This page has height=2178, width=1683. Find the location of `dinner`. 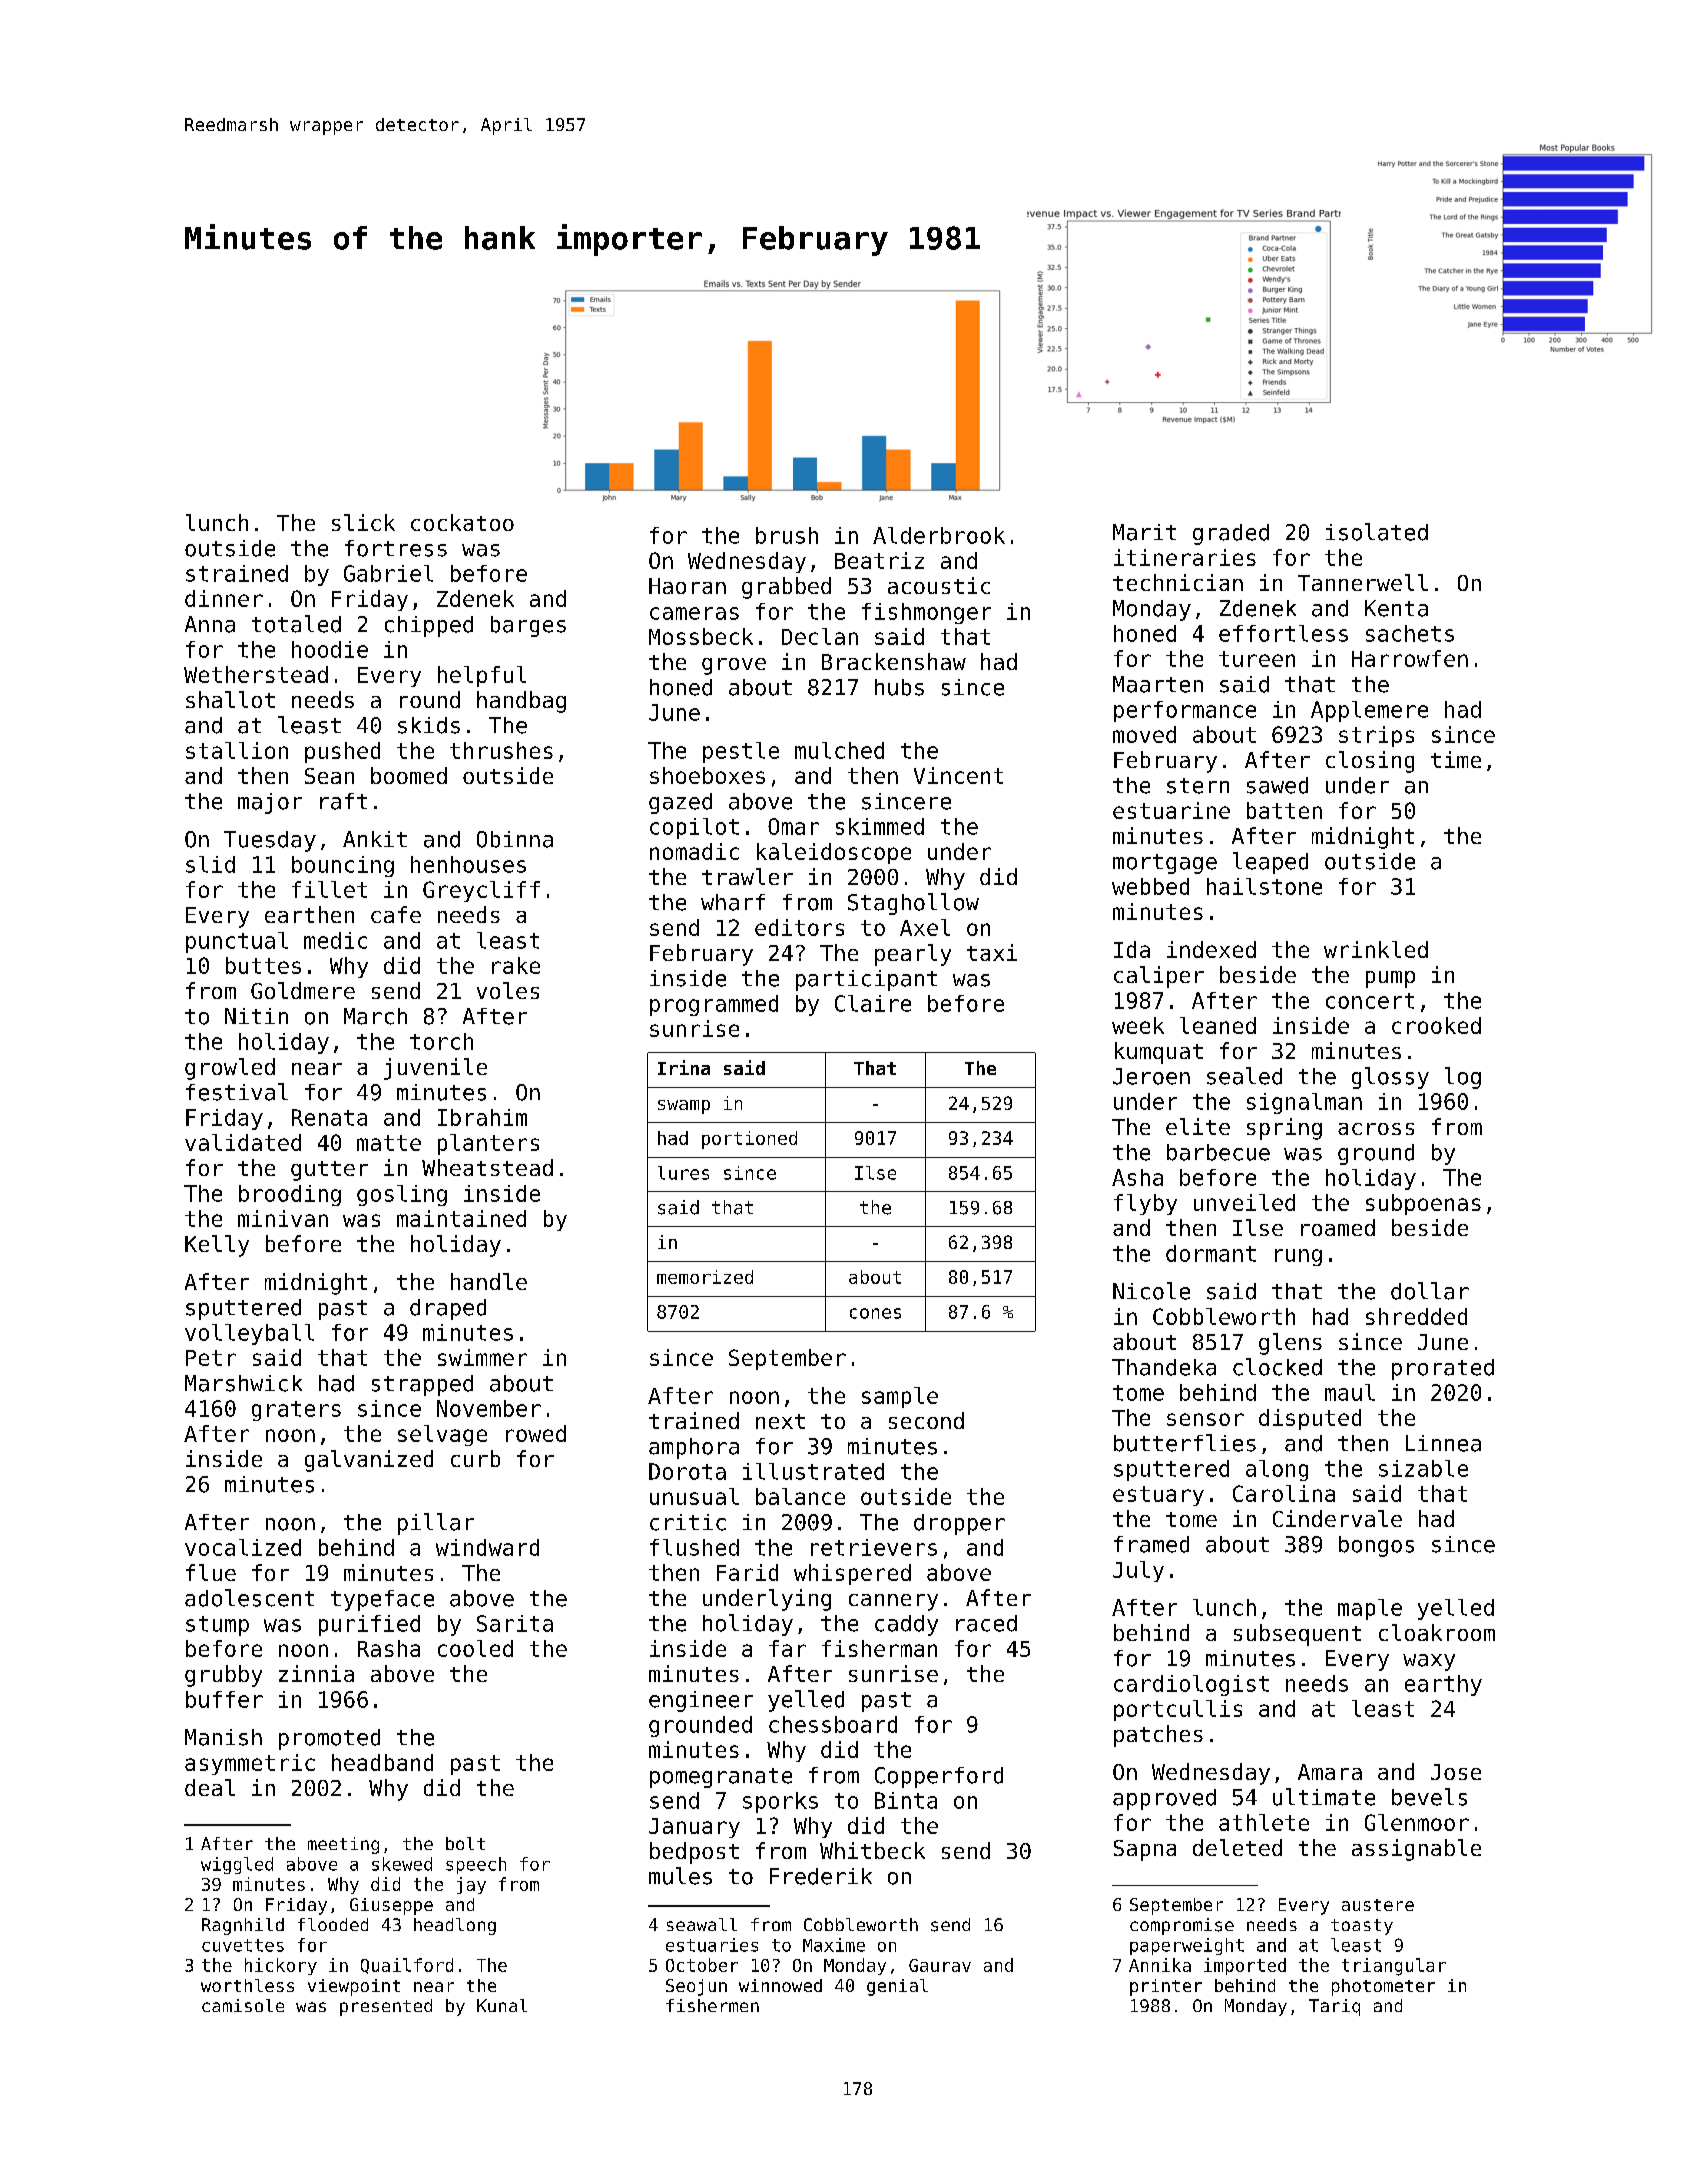

dinner is located at coordinates (224, 598).
